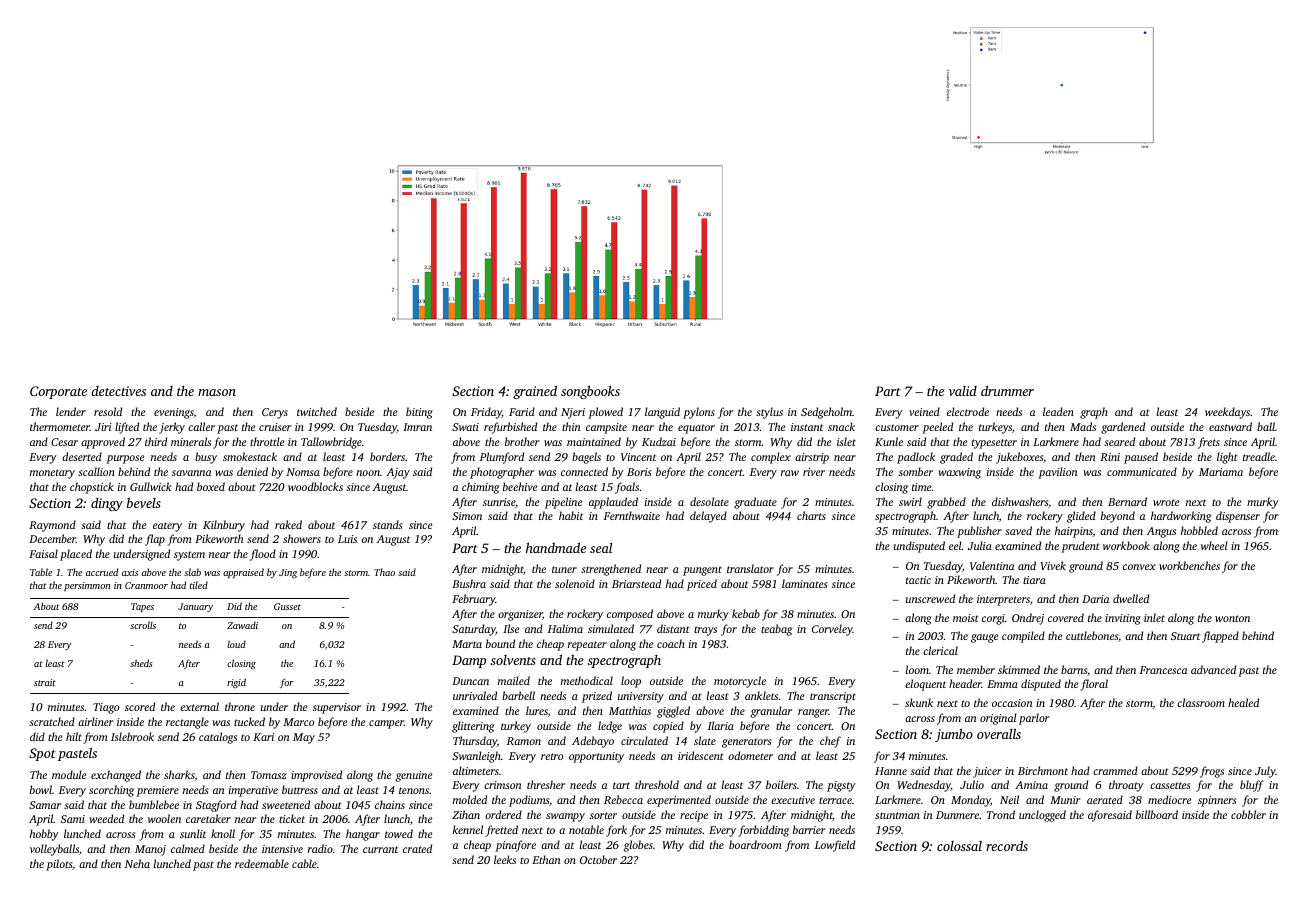 The height and width of the image is (924, 1308). Describe the element at coordinates (141, 663) in the image. I see `sheds` at that location.
